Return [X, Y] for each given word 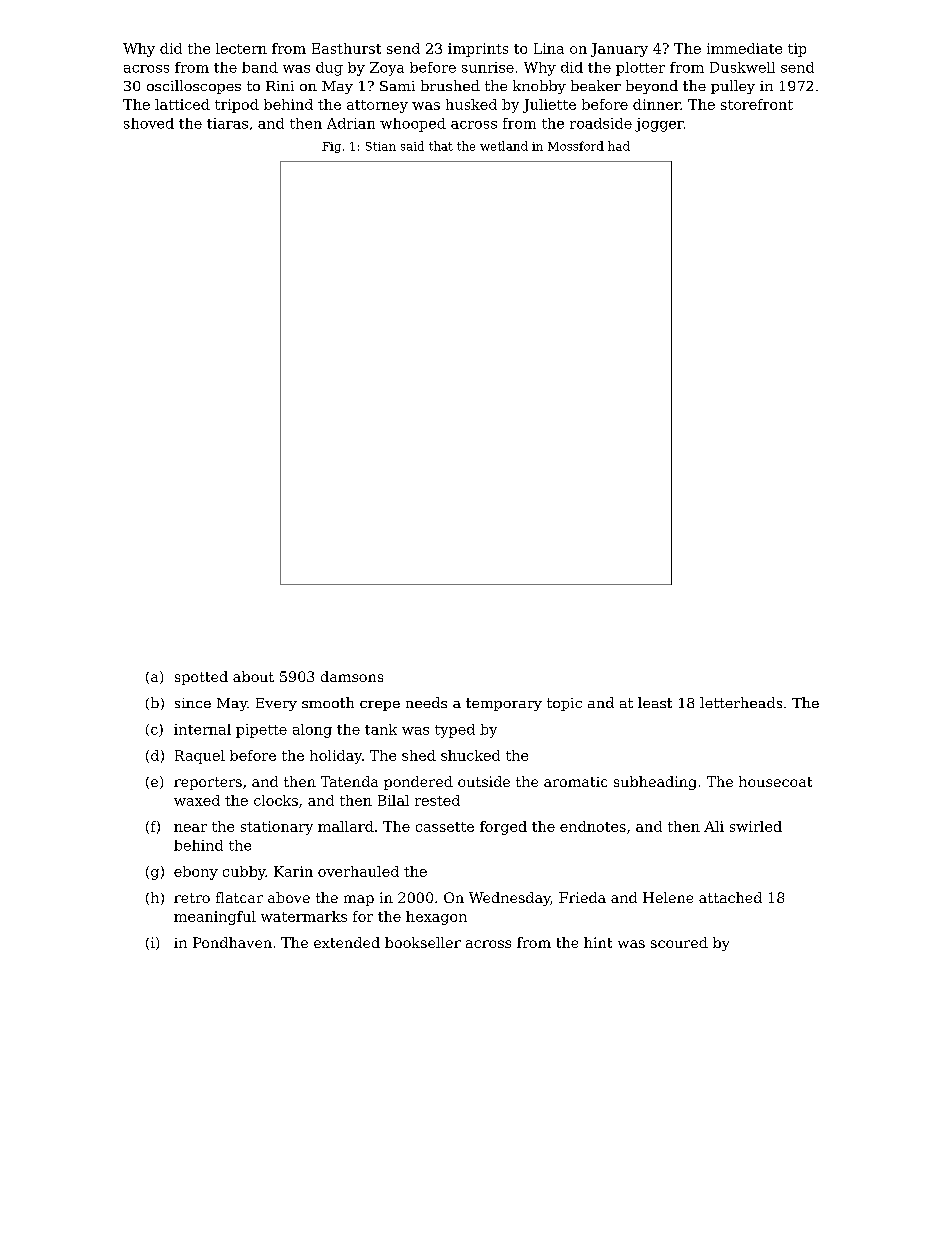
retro [192, 898]
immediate [744, 48]
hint [598, 942]
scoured [679, 942]
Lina [549, 48]
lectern [241, 48]
